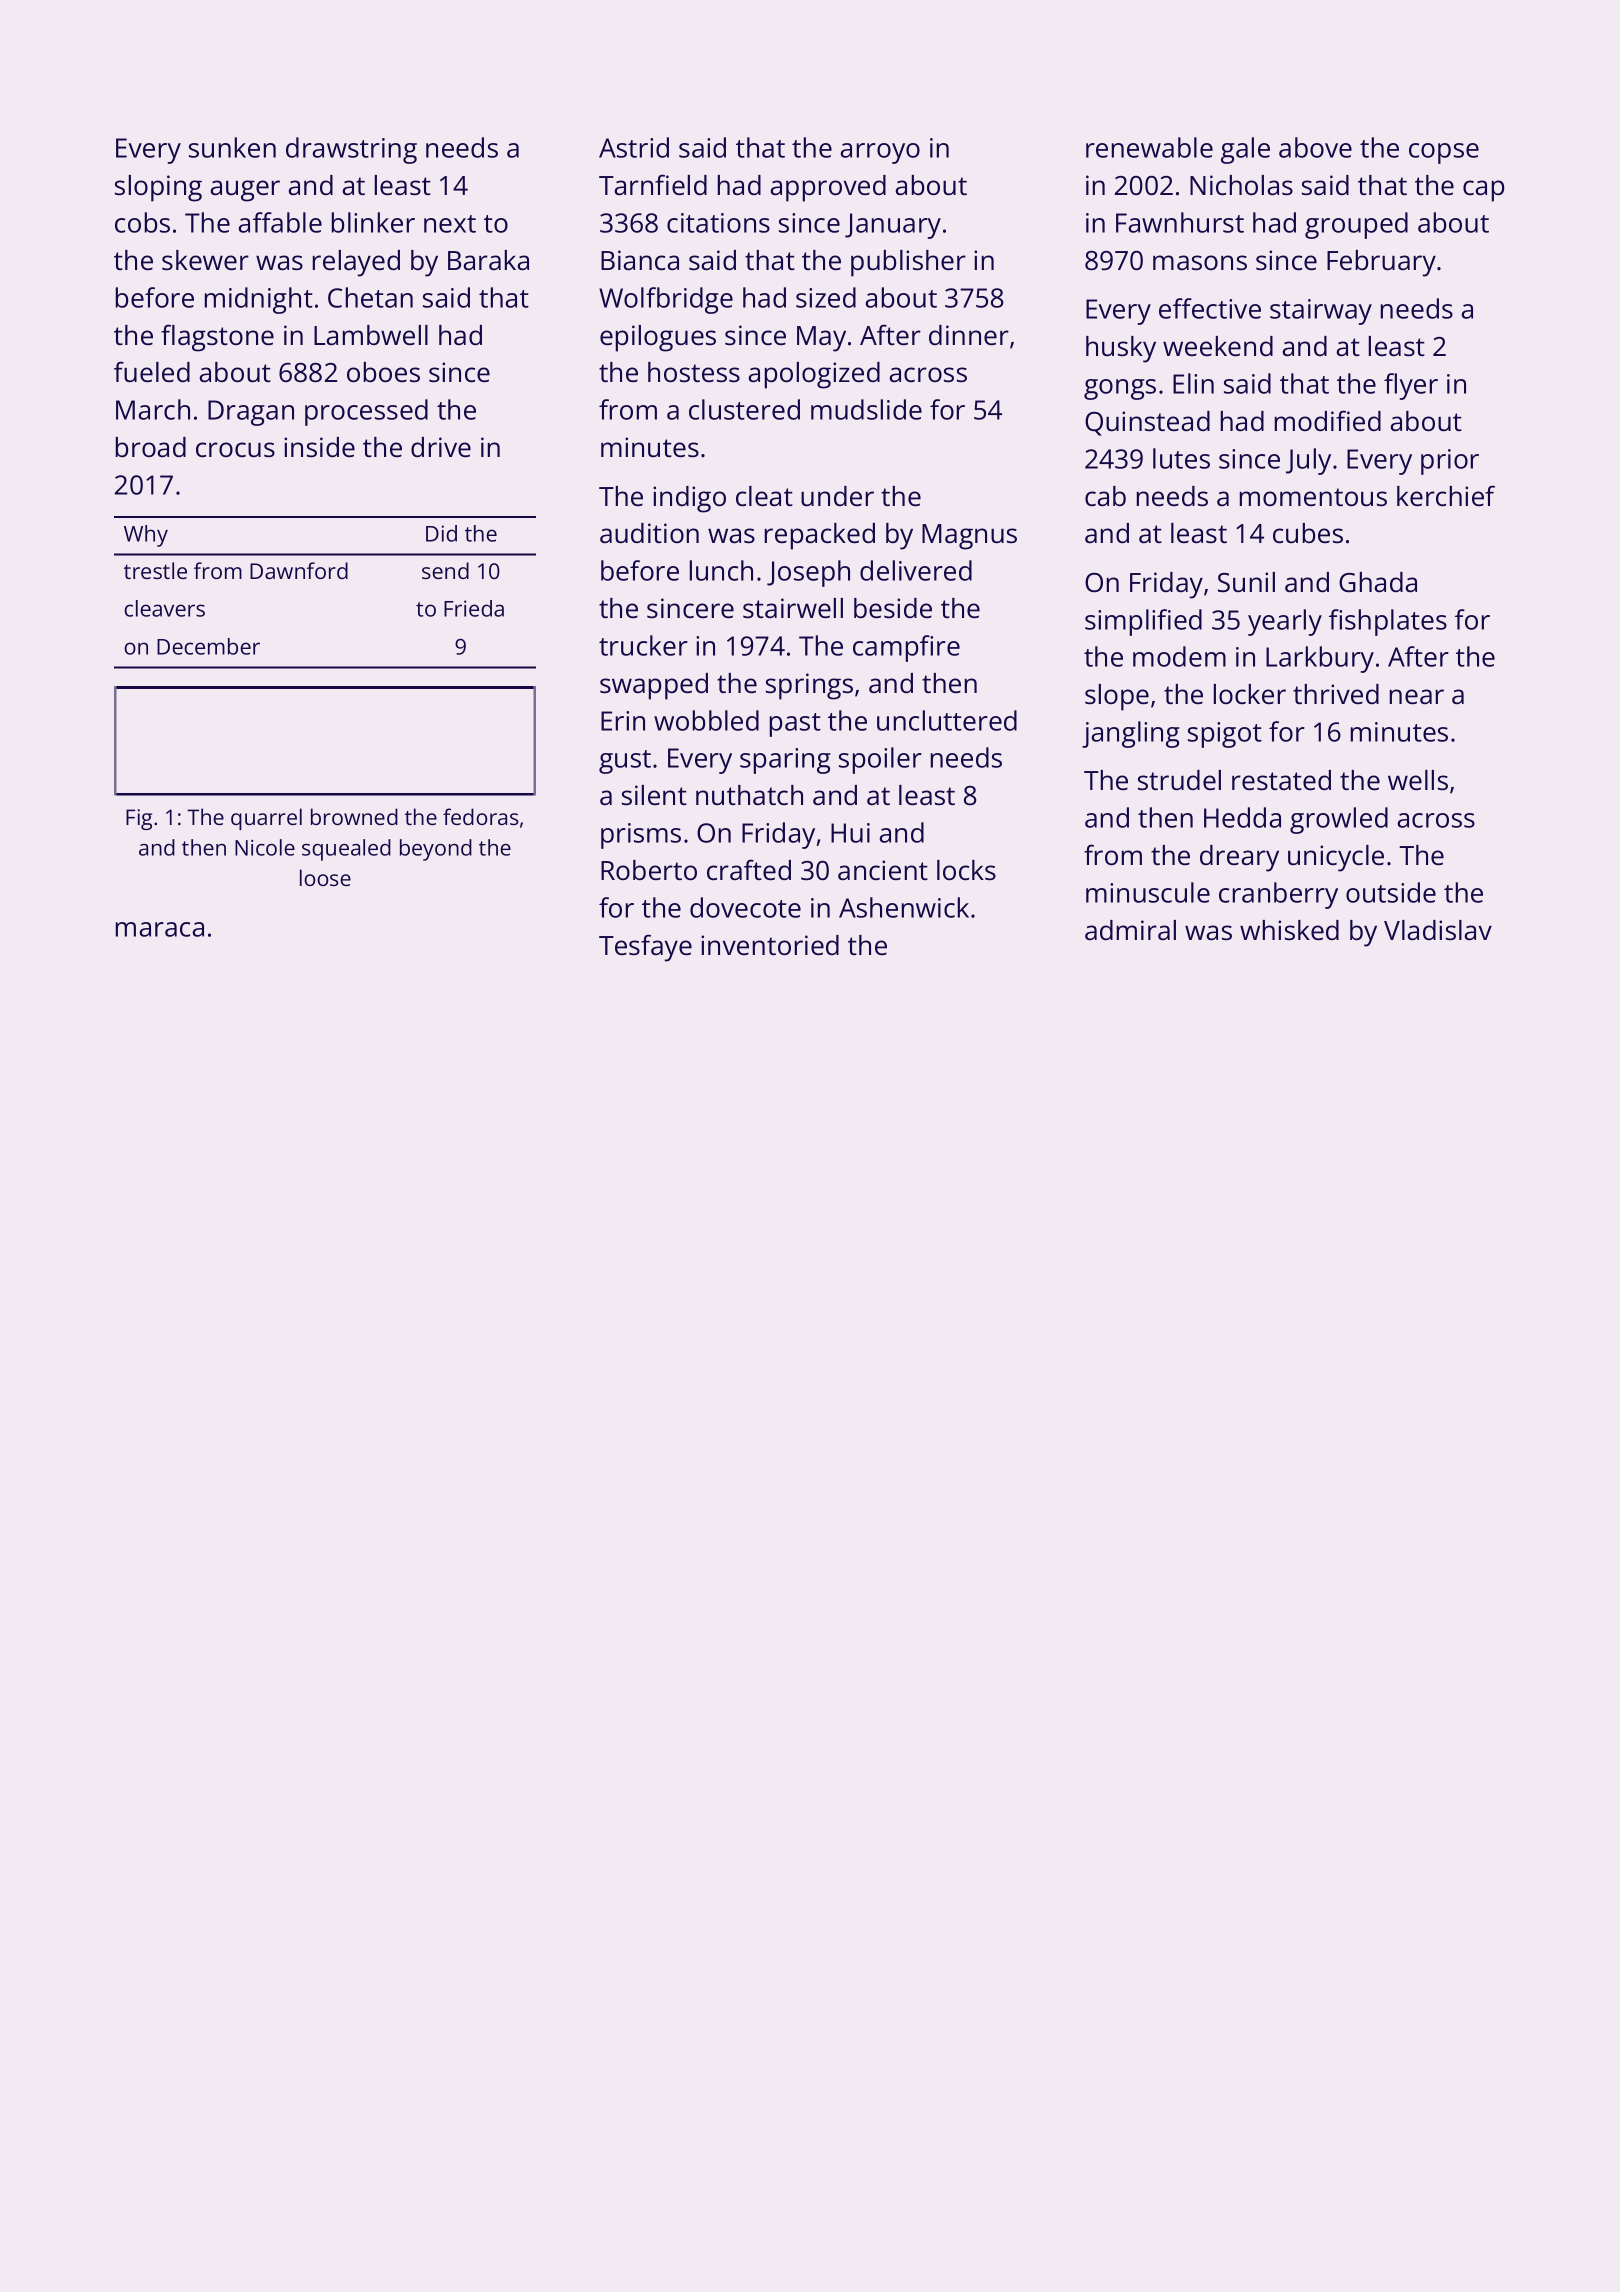 Image resolution: width=1620 pixels, height=2292 pixels. I want to click on admiral, so click(1130, 930).
